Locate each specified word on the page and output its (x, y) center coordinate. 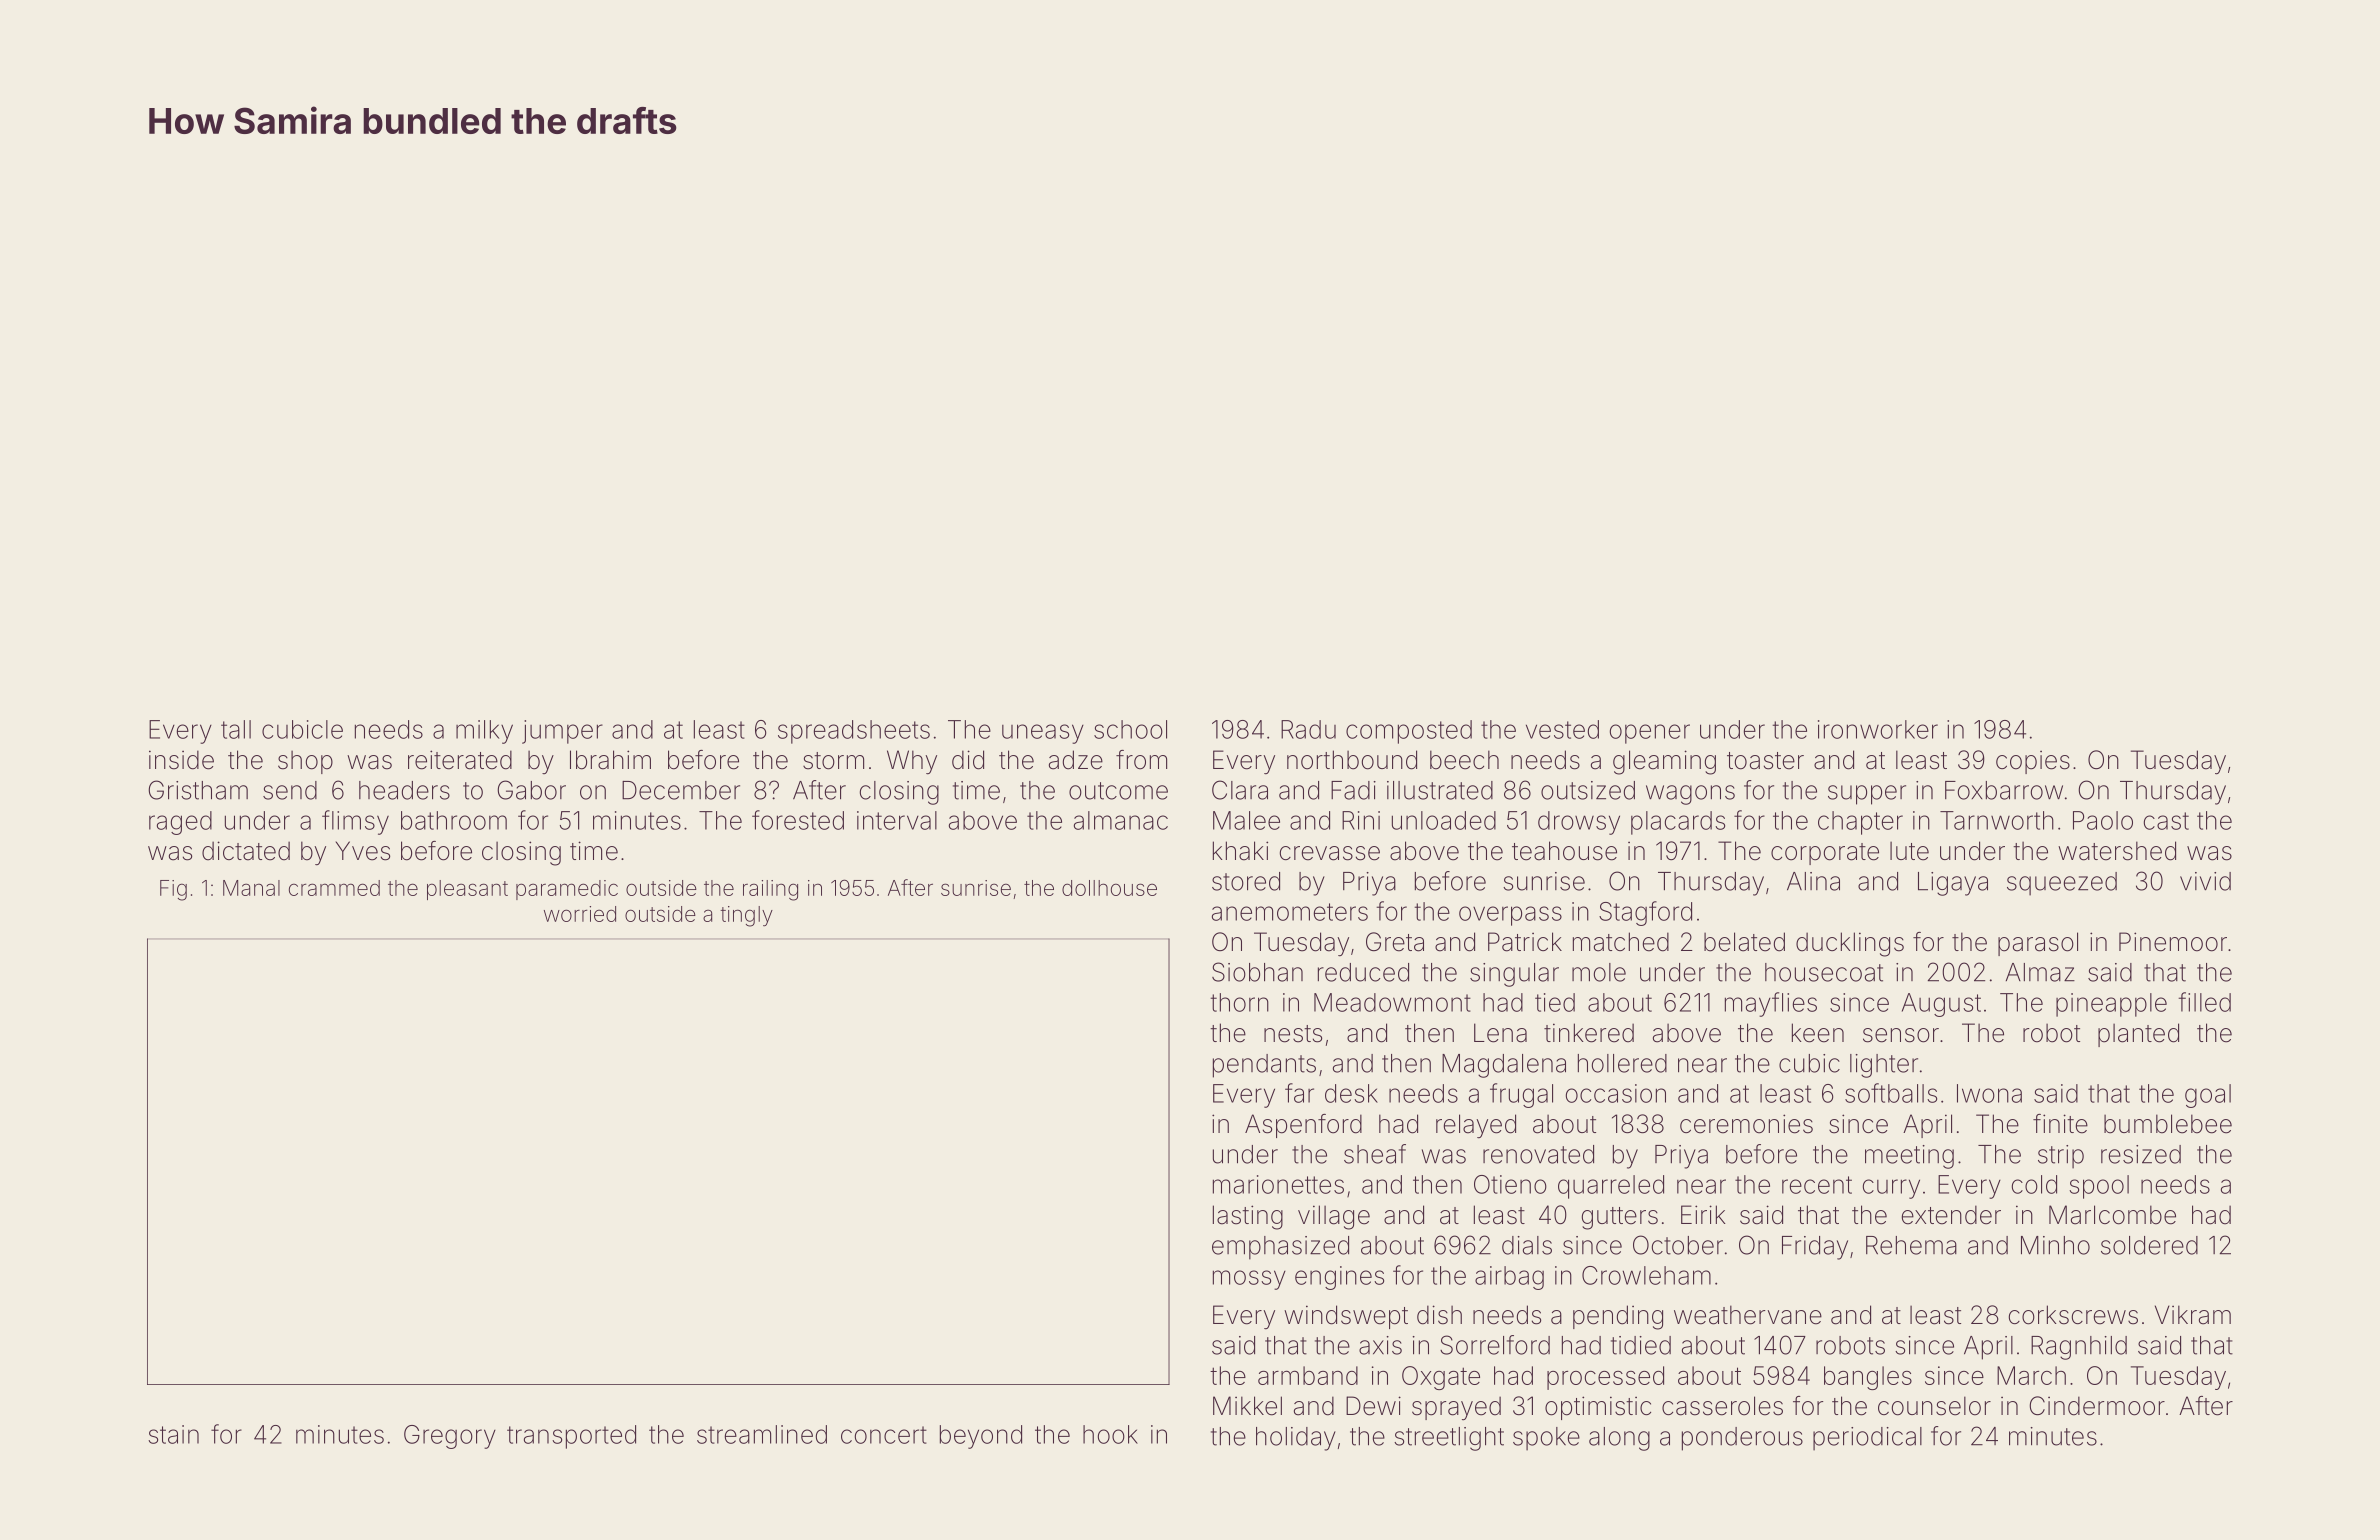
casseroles (1722, 1406)
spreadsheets (854, 732)
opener (1650, 734)
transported (571, 1437)
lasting (1248, 1217)
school (1130, 729)
